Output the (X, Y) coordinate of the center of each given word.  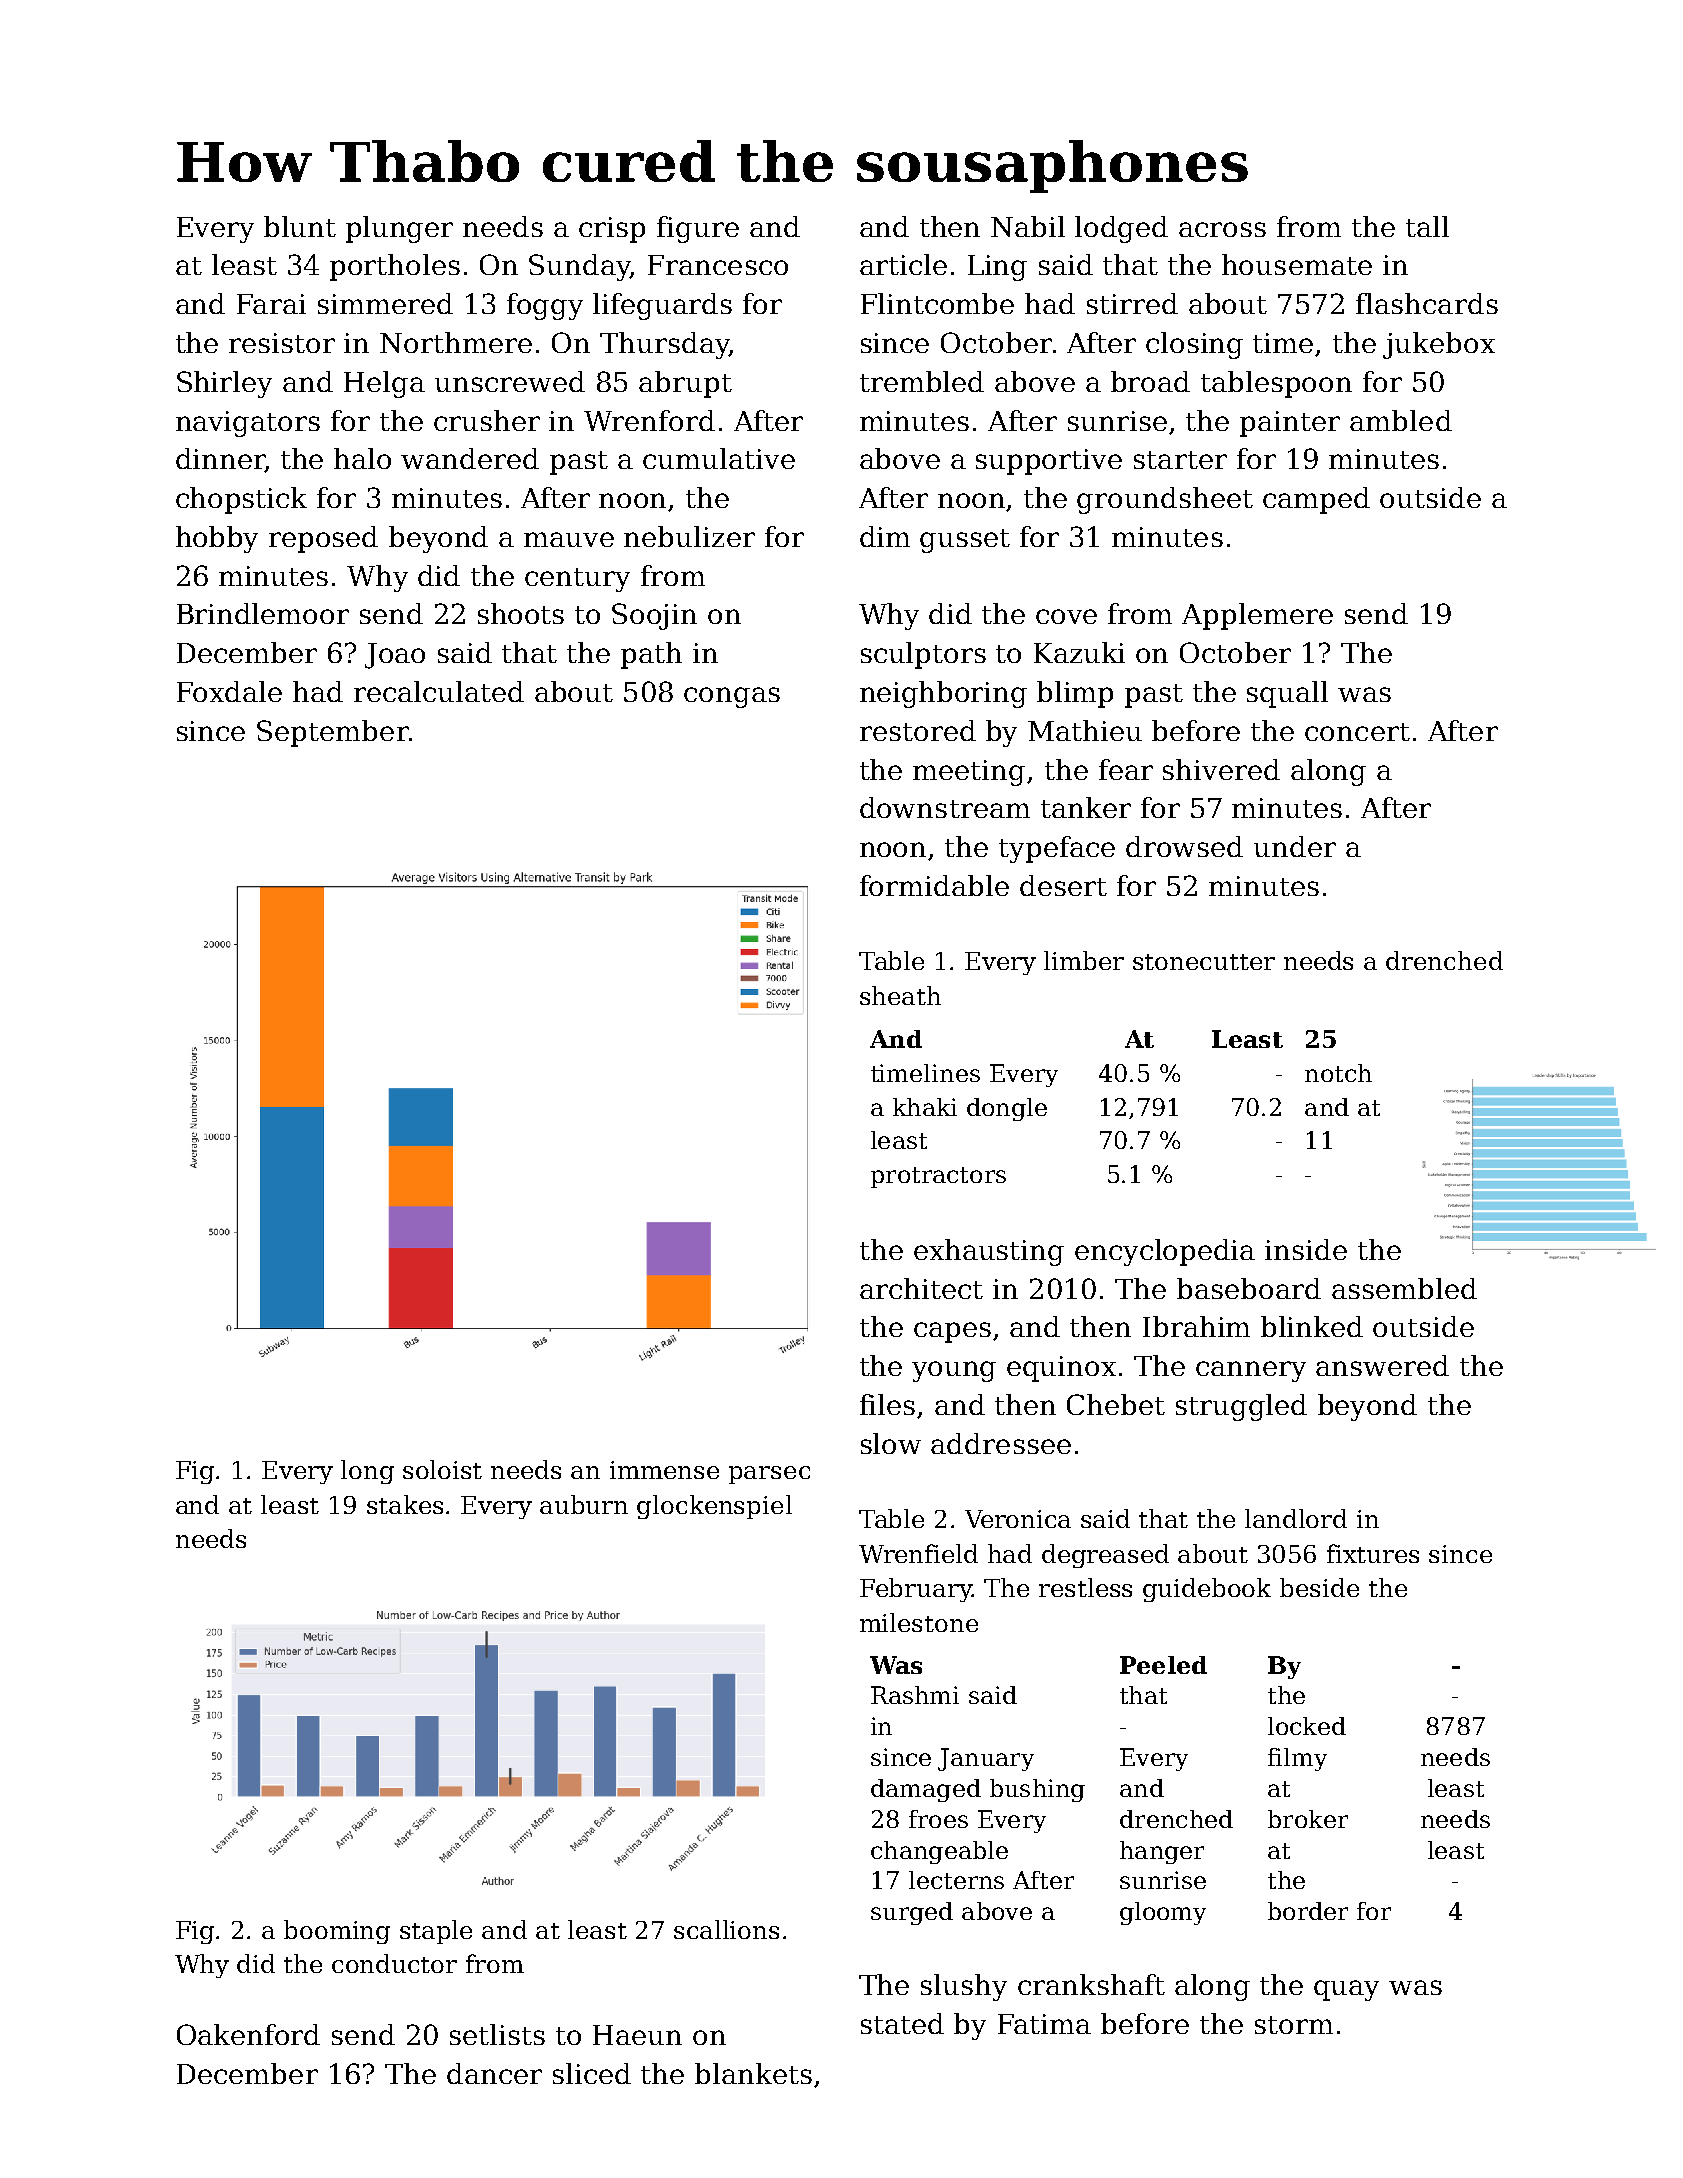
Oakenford (248, 2034)
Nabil (1028, 226)
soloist (442, 1469)
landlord (1296, 1518)
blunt (300, 226)
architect (921, 1288)
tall (1427, 226)
